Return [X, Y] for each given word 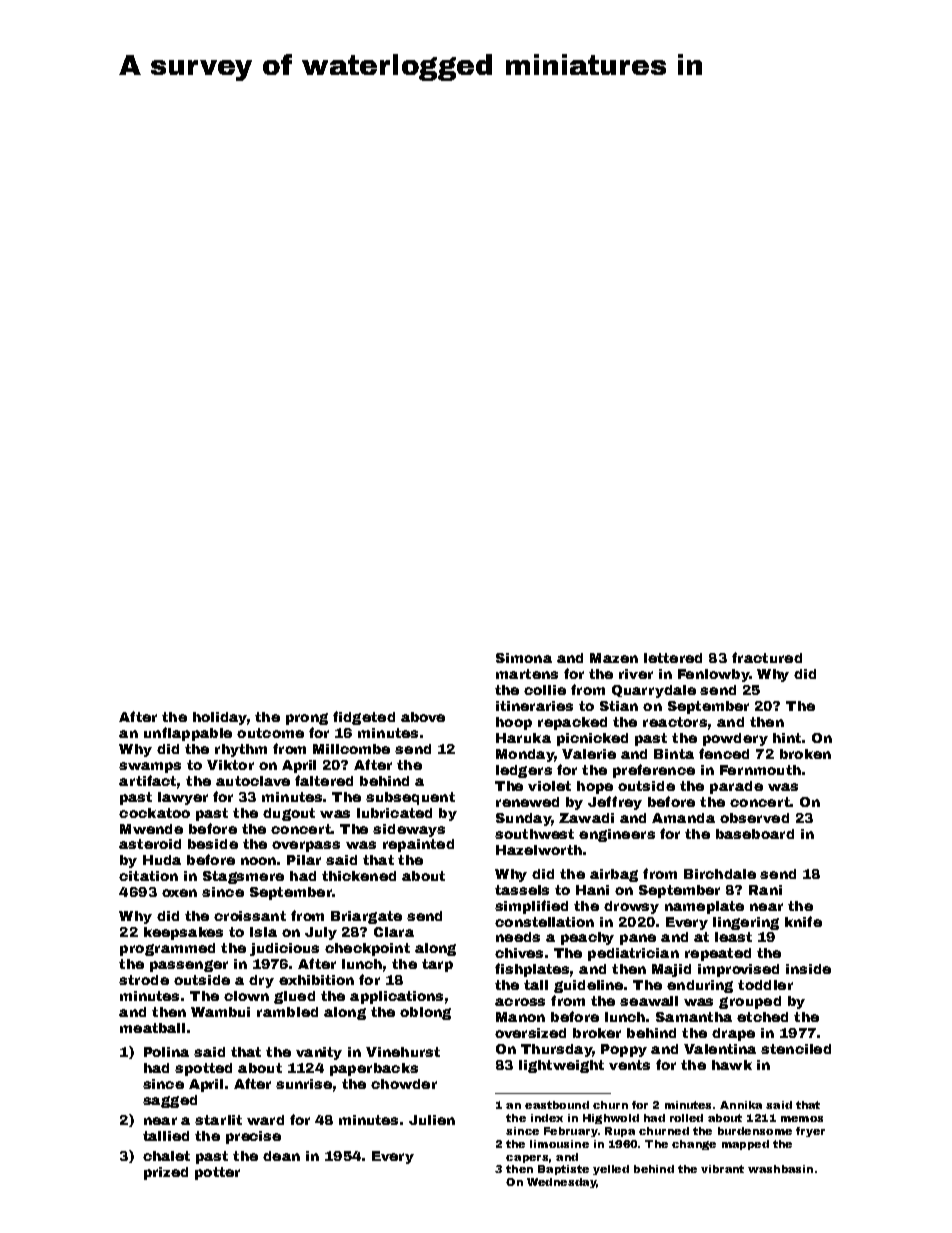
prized [166, 1173]
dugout [289, 814]
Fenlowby [713, 675]
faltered [324, 780]
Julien [432, 1120]
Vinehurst [403, 1052]
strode [144, 980]
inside [808, 969]
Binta [674, 754]
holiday [220, 718]
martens [527, 674]
